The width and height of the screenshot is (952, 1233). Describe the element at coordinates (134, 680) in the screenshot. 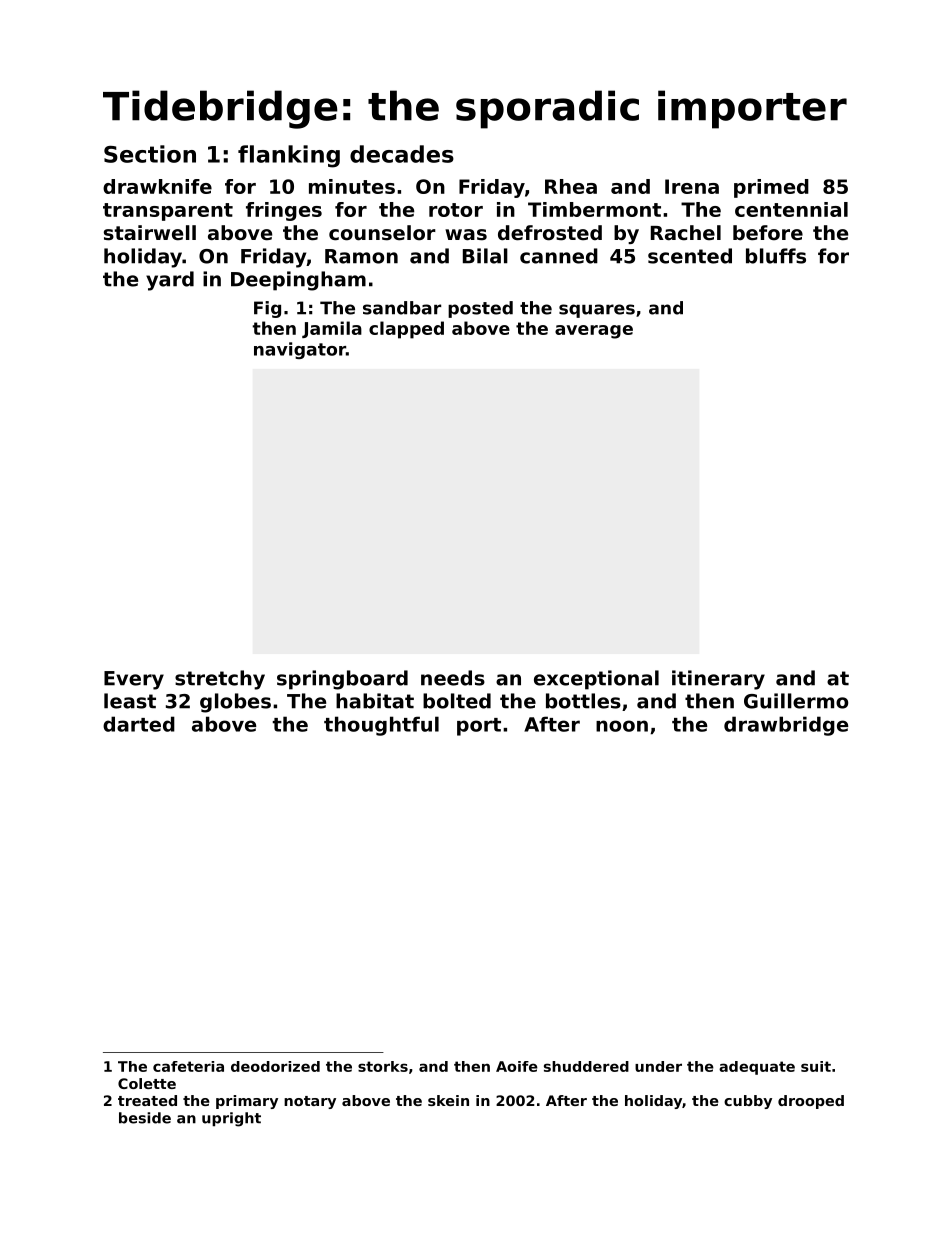

I see `Every` at that location.
